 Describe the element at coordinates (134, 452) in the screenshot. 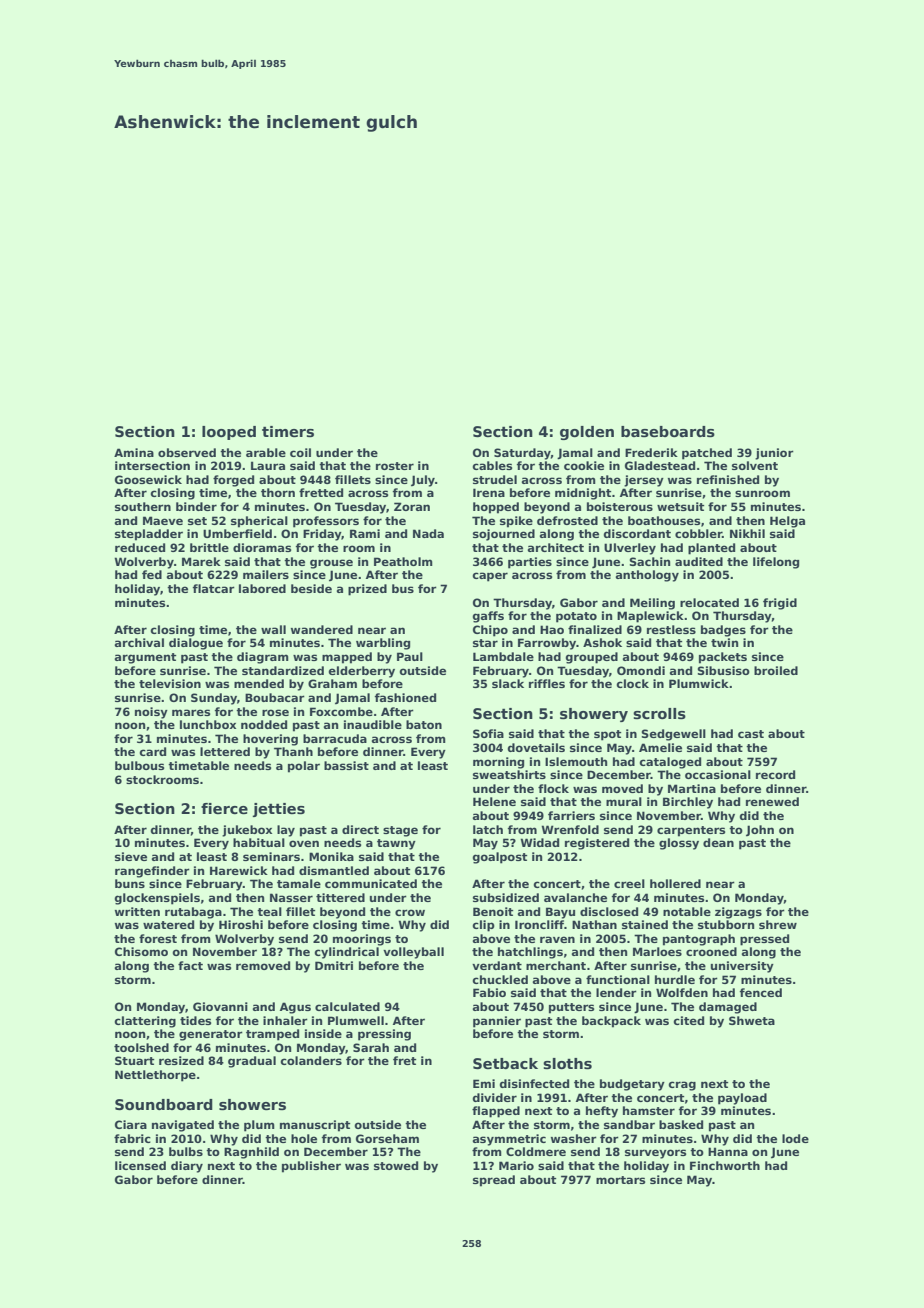

I see `Amina` at that location.
